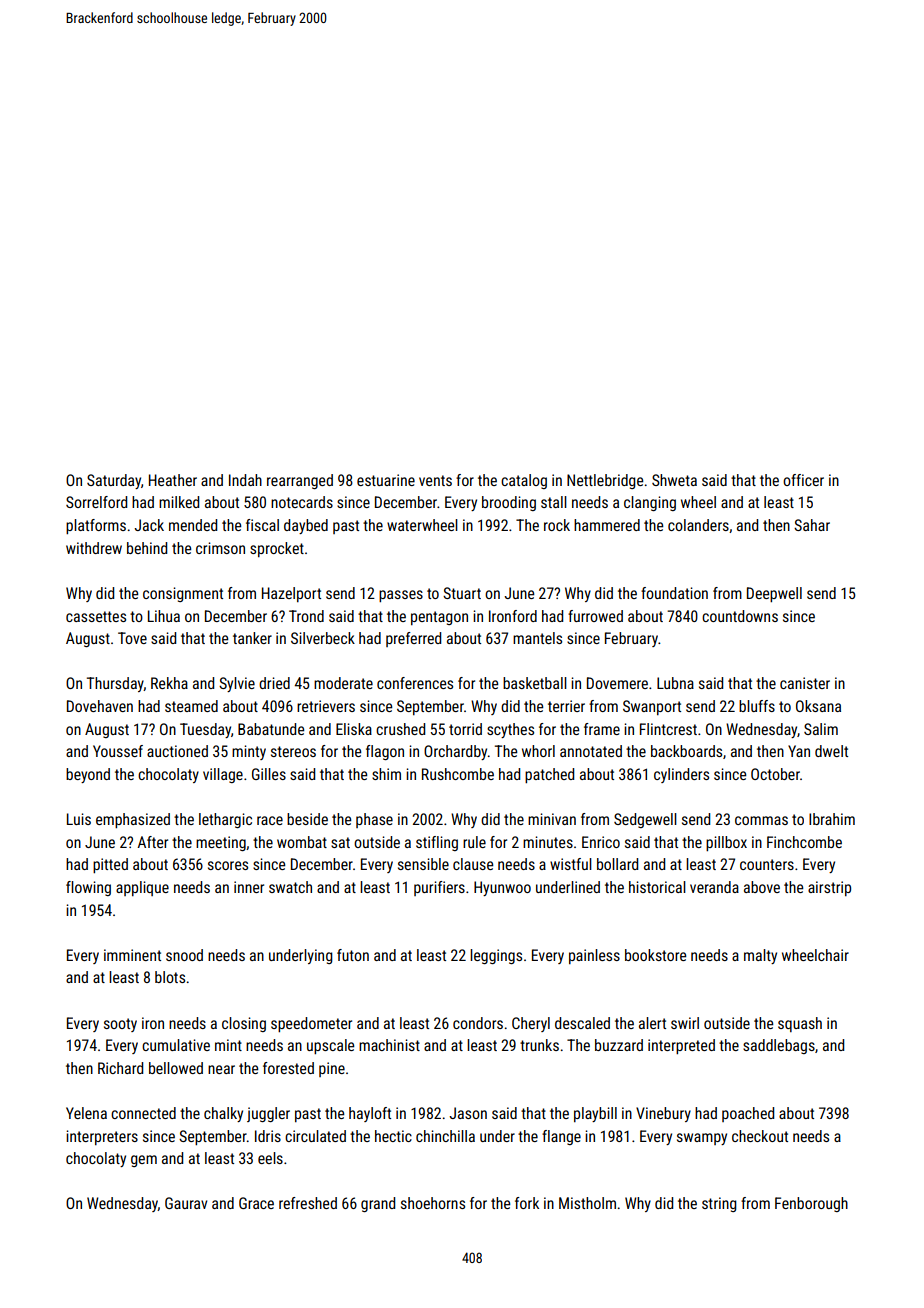 The image size is (924, 1308). Describe the element at coordinates (832, 819) in the screenshot. I see `Ibrahim` at that location.
